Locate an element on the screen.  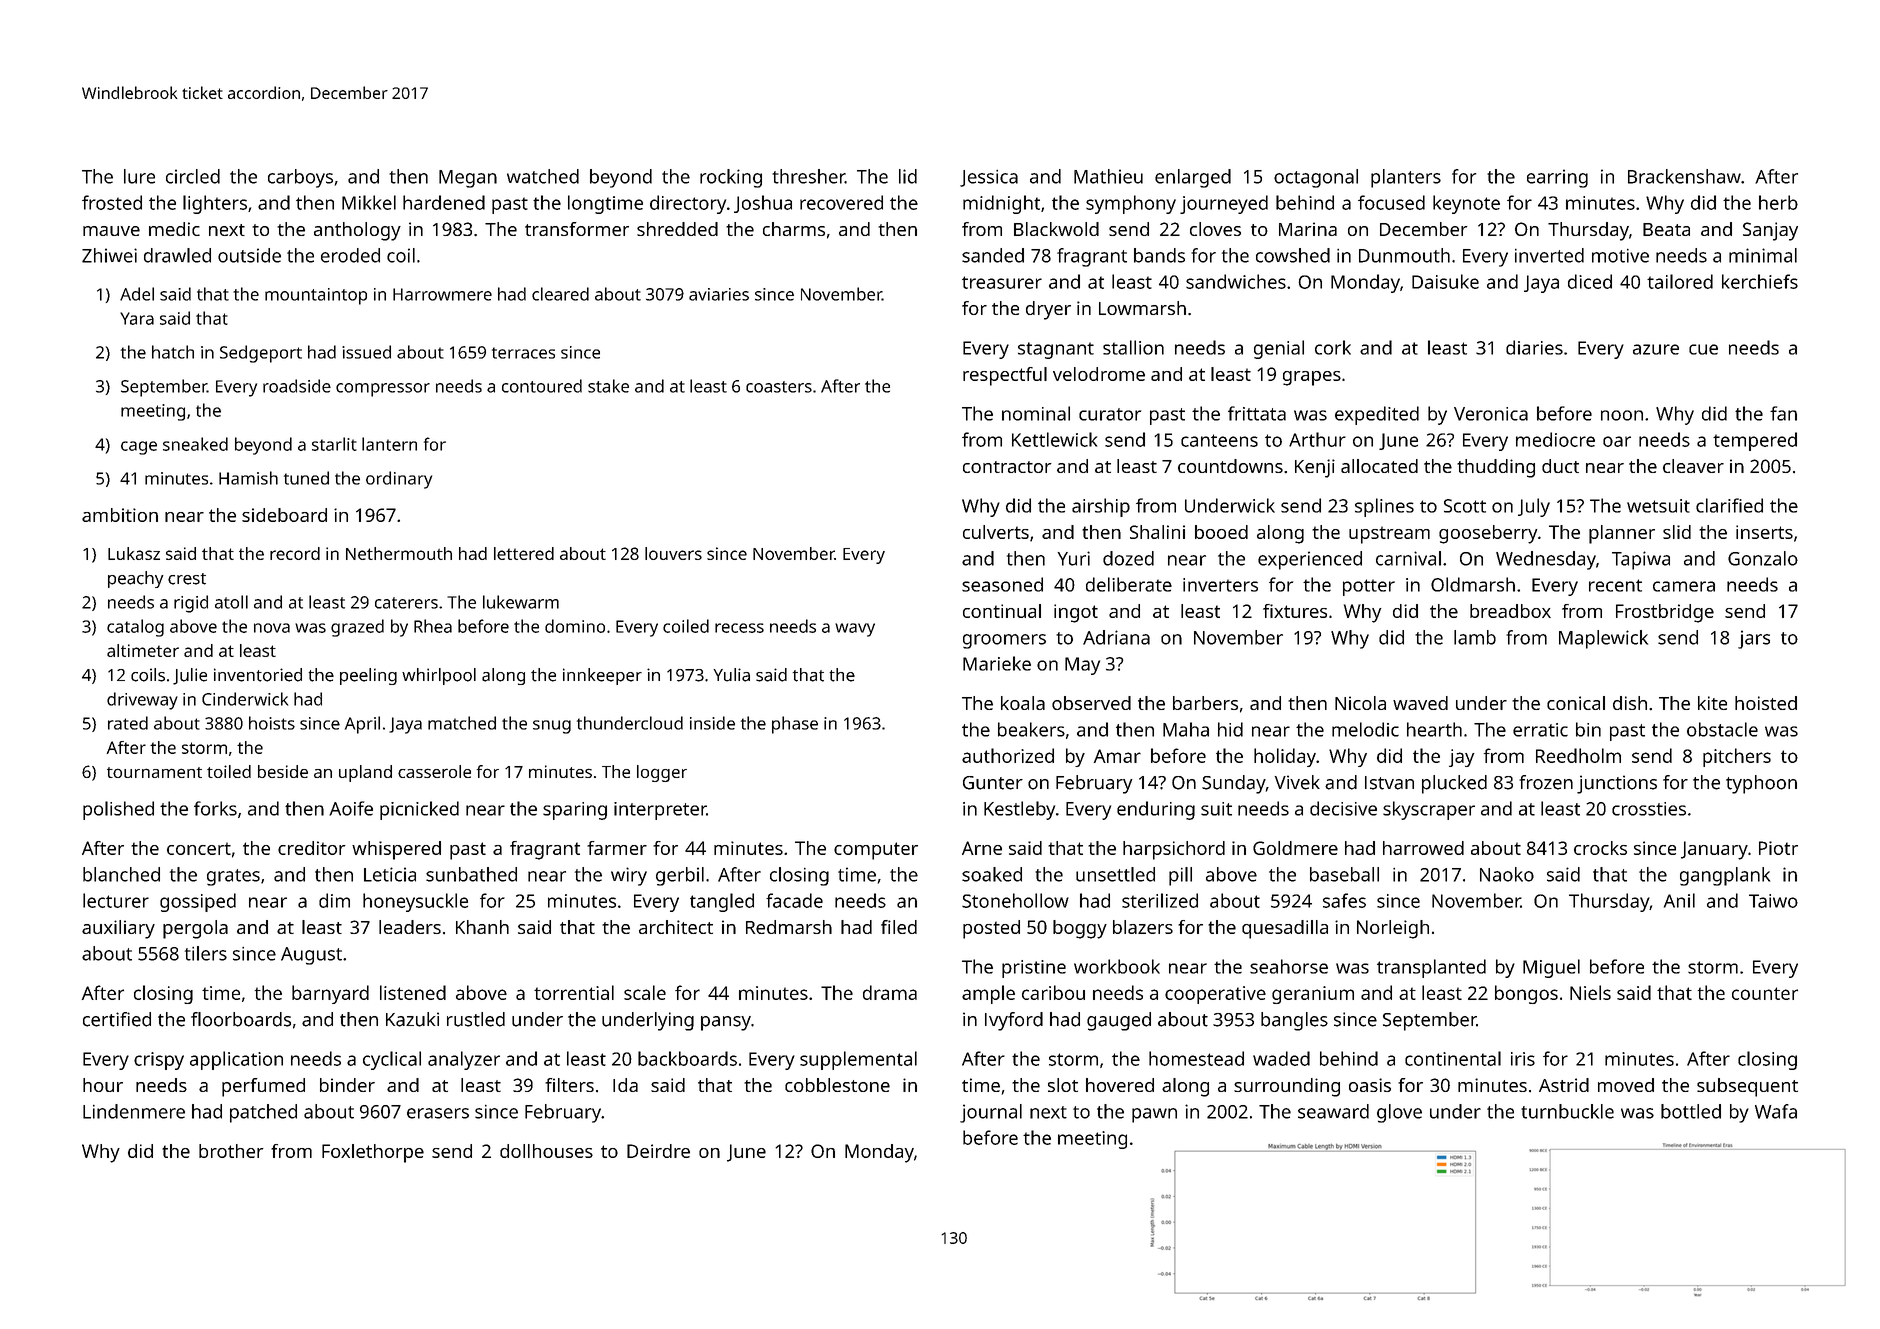
sunbathed is located at coordinates (471, 874).
